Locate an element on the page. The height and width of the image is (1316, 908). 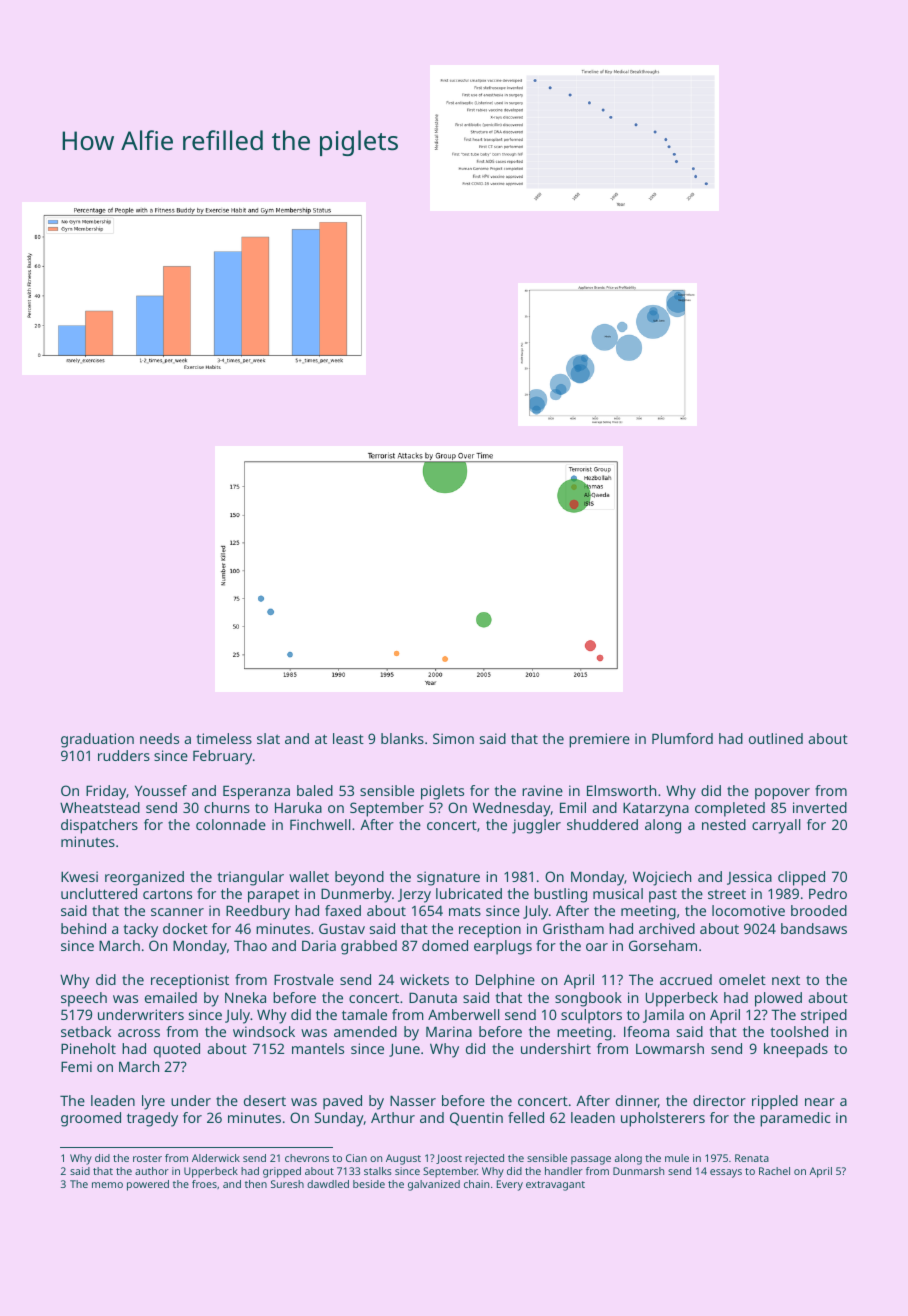
desert is located at coordinates (265, 1100).
